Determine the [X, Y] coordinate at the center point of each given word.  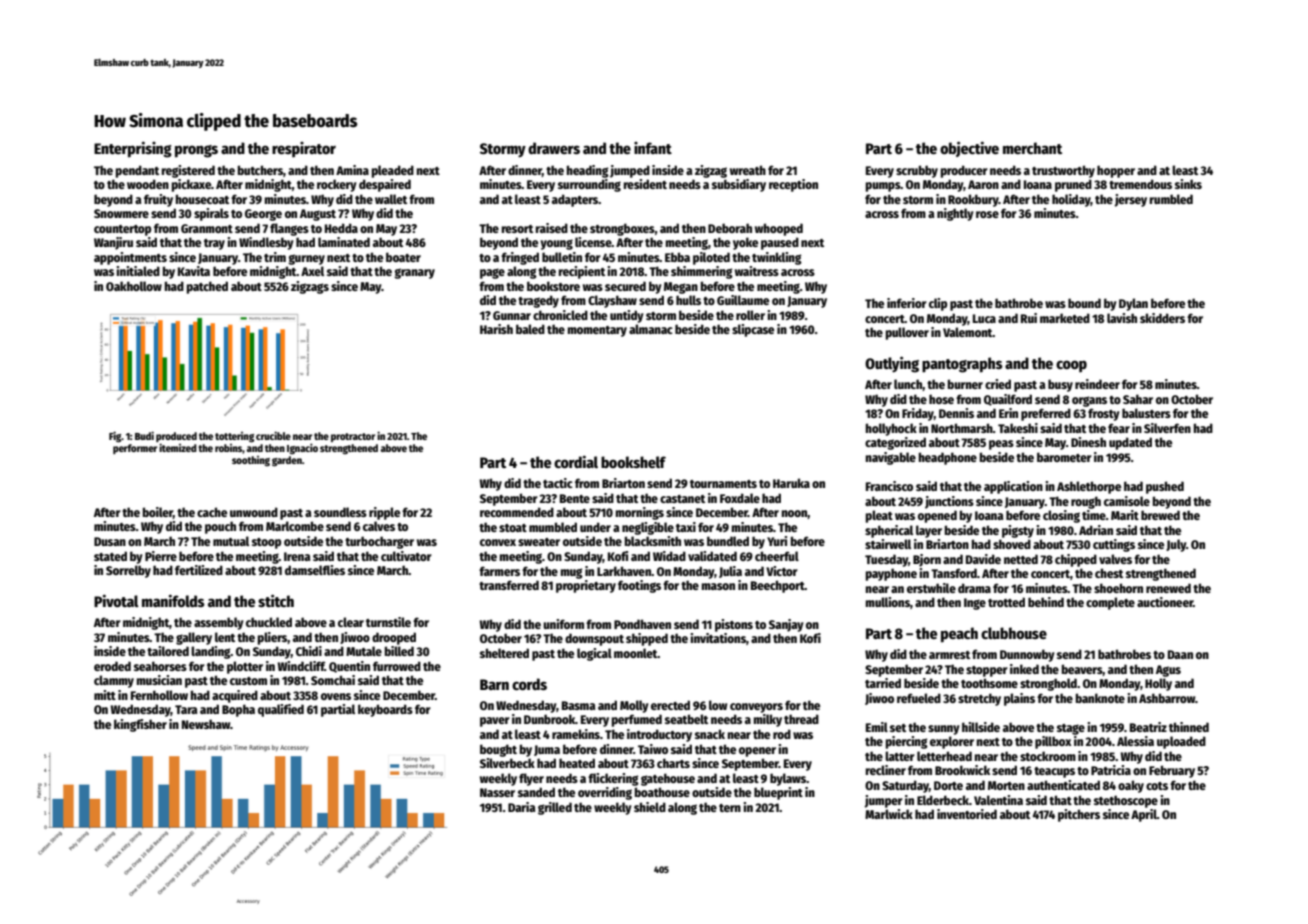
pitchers [1079, 815]
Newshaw [206, 724]
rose [987, 214]
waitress [757, 271]
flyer [531, 779]
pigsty [1018, 531]
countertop [122, 230]
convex [498, 542]
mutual [231, 541]
